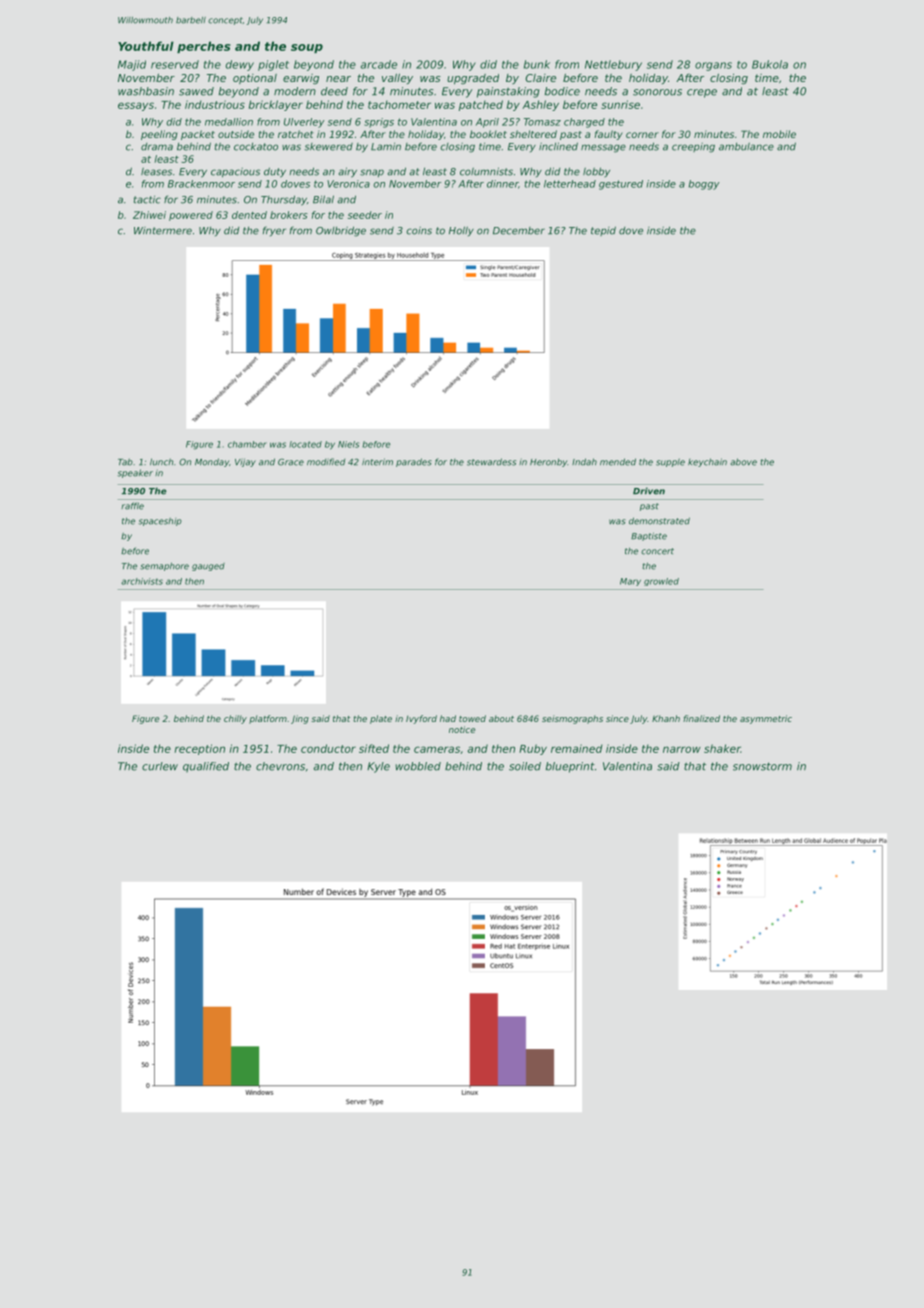  What do you see at coordinates (537, 64) in the screenshot?
I see `bunk` at bounding box center [537, 64].
